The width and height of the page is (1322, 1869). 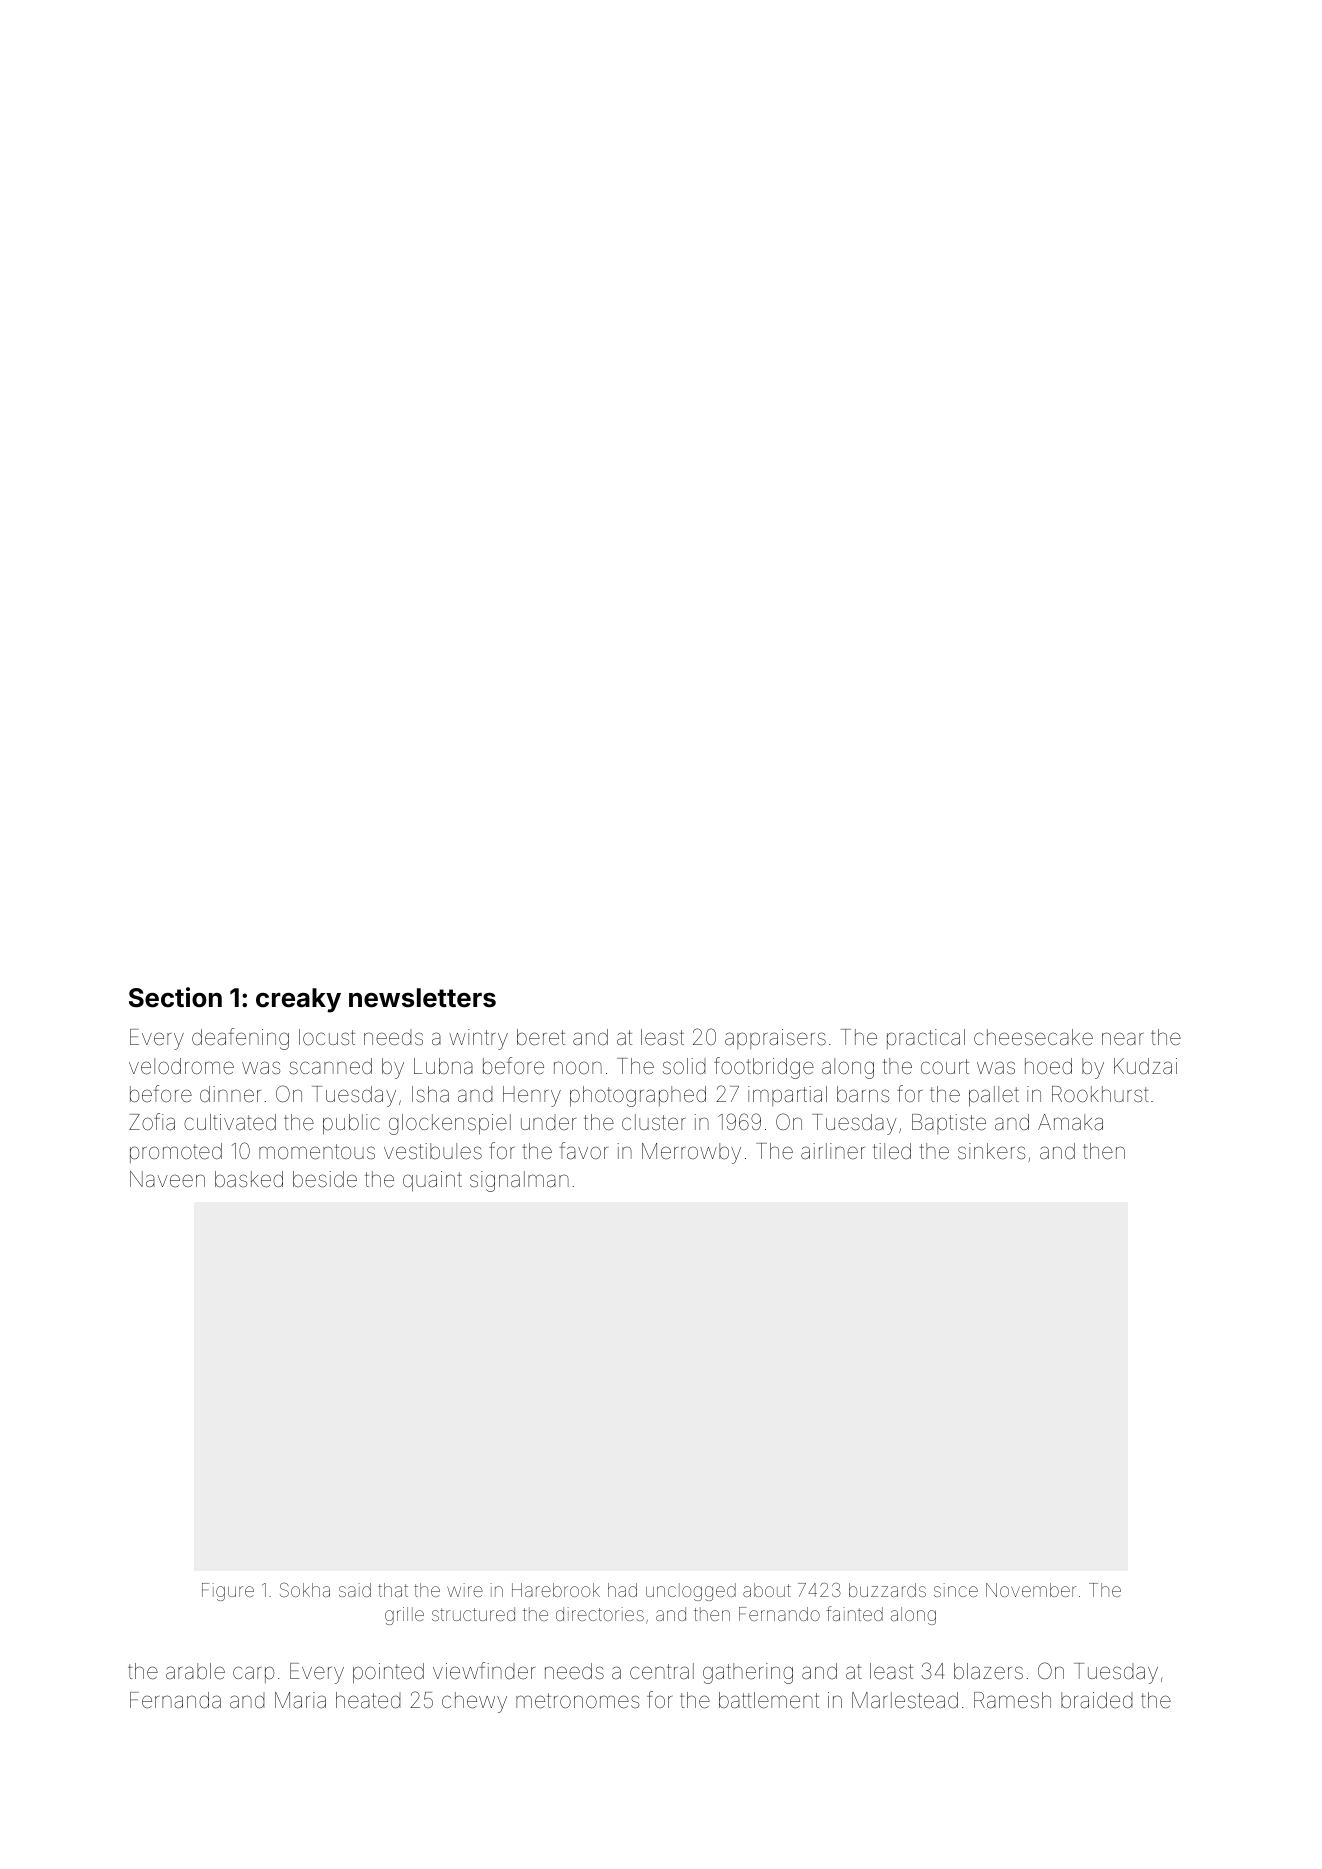 I want to click on battlement, so click(x=769, y=1700).
